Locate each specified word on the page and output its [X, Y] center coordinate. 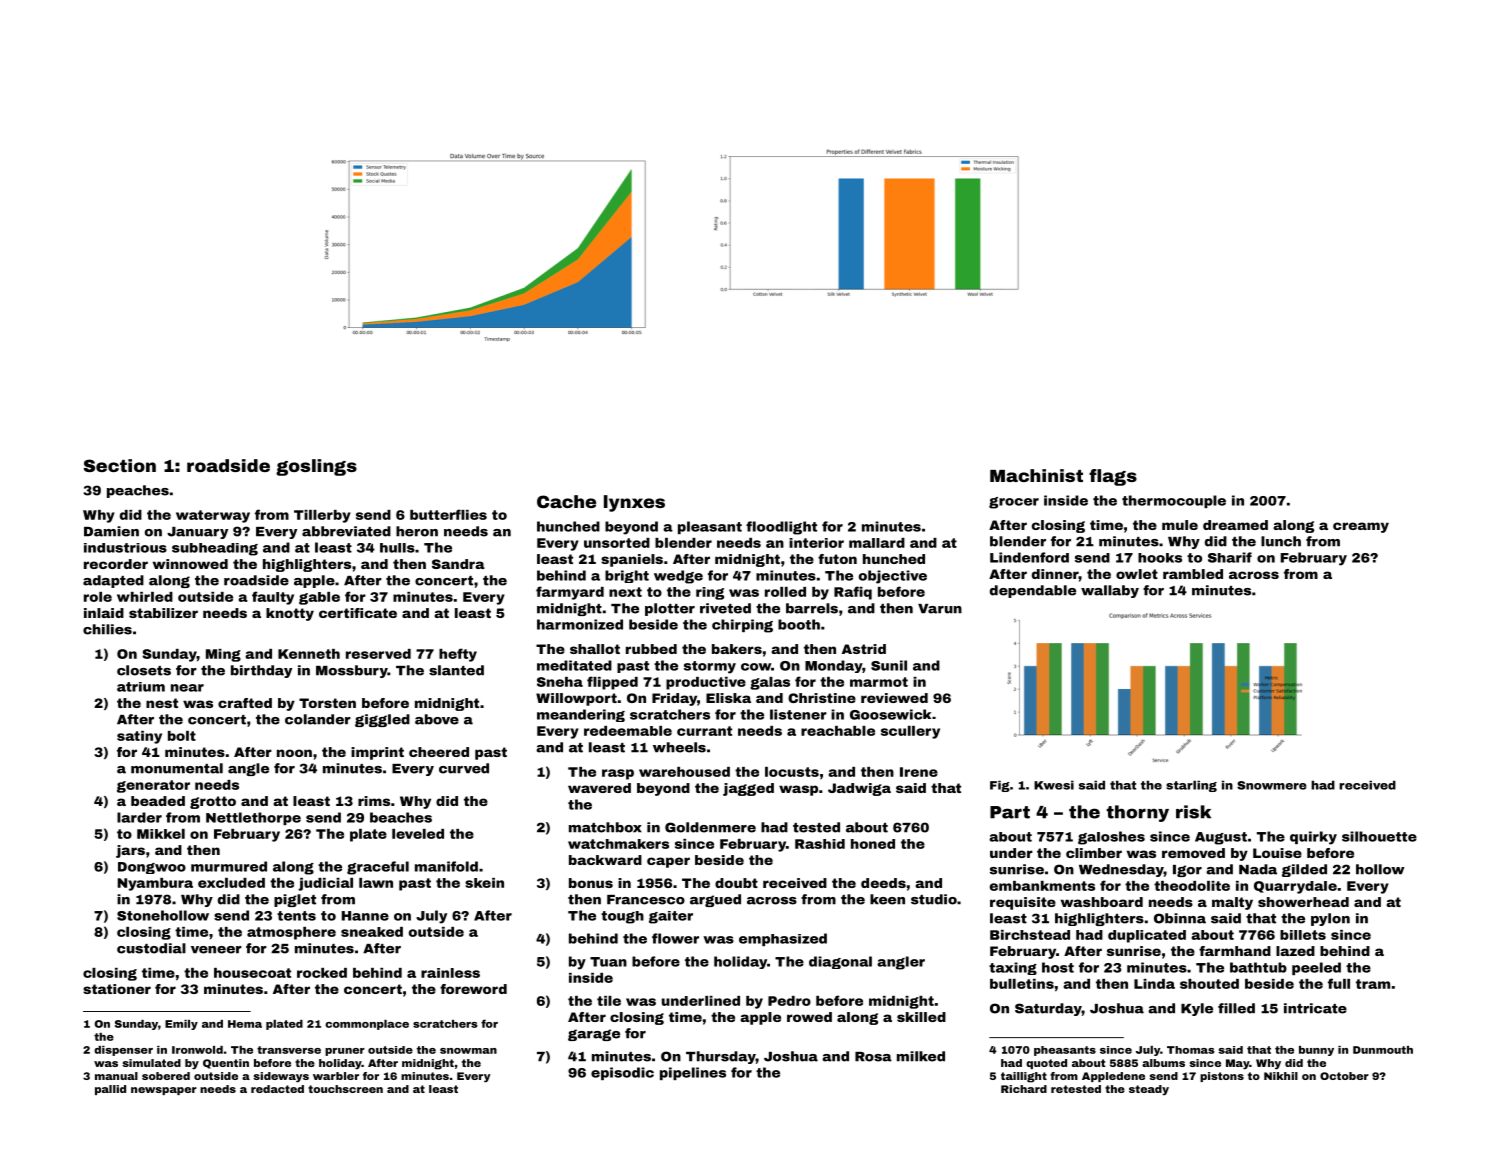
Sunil [889, 665]
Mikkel [161, 834]
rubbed [651, 649]
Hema [245, 1024]
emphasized [783, 939]
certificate [358, 613]
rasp [618, 774]
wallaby [1110, 591]
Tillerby [322, 516]
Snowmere [1272, 785]
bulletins [1022, 984]
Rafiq [853, 593]
